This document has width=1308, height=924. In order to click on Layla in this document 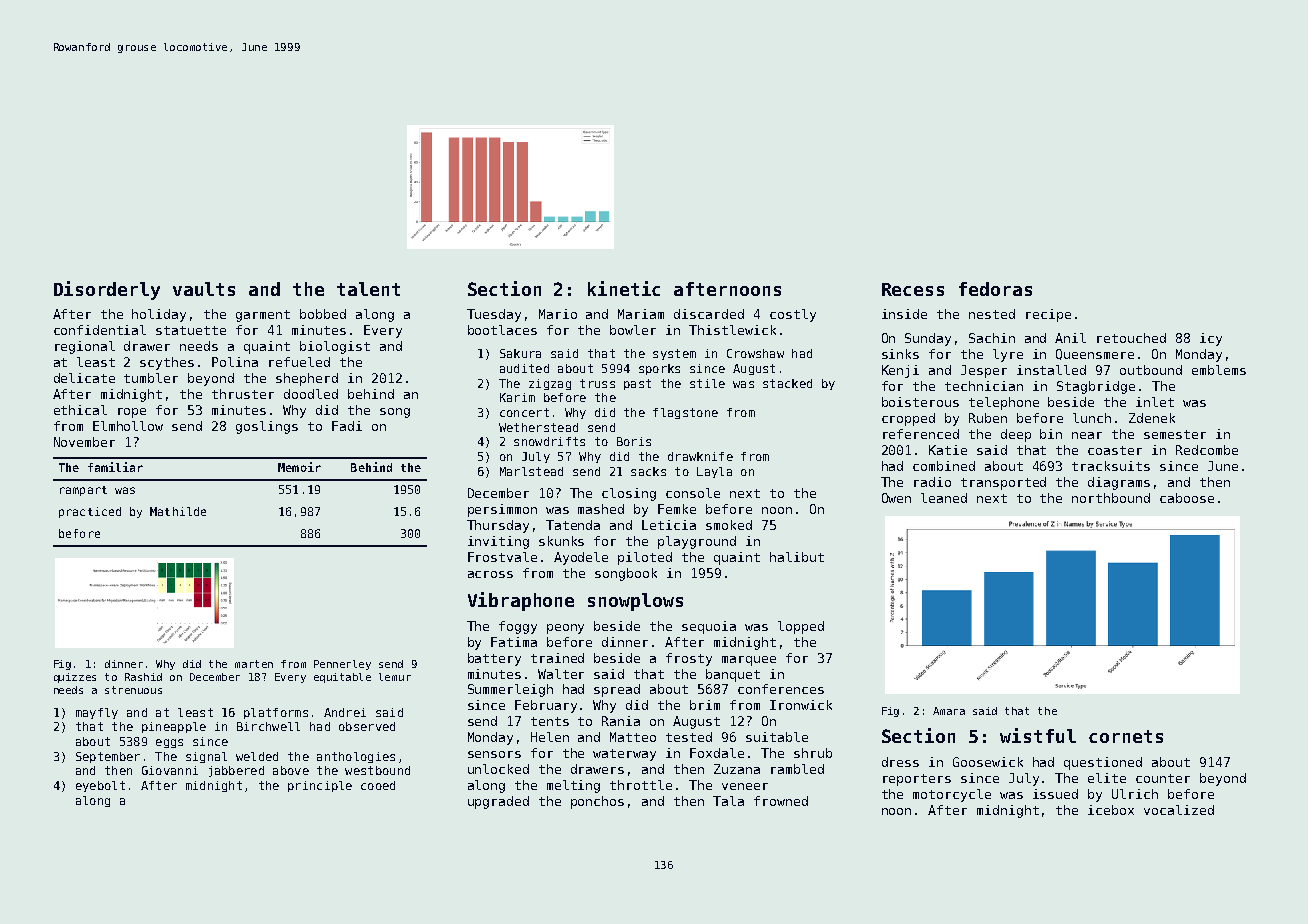, I will do `click(714, 472)`.
